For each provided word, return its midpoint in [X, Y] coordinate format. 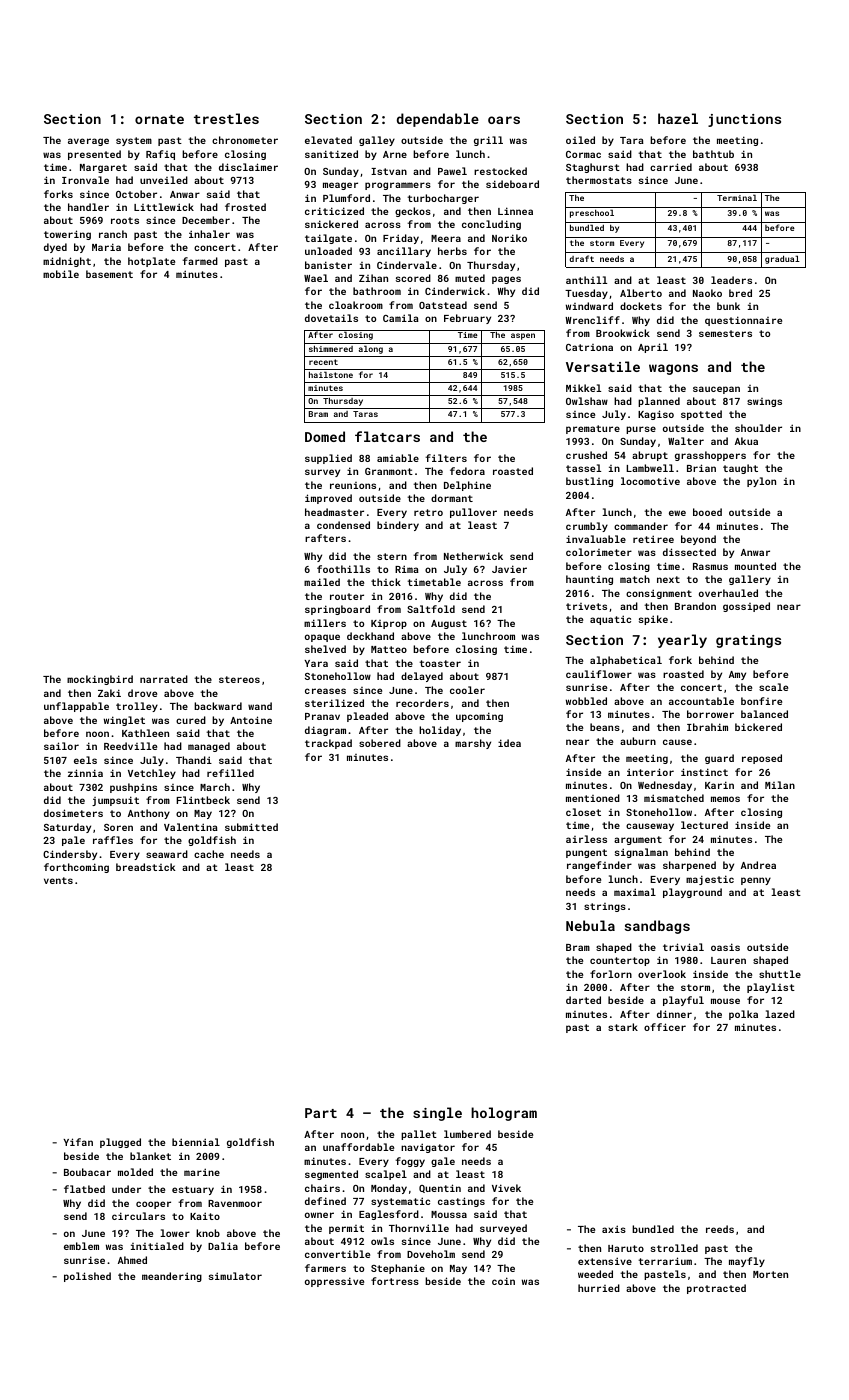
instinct [704, 772]
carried [671, 167]
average [88, 142]
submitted [251, 827]
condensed [343, 525]
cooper [153, 1205]
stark [623, 1027]
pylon [761, 482]
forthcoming [76, 868]
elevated [328, 140]
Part [321, 1113]
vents [58, 880]
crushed [586, 455]
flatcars [387, 436]
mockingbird [100, 680]
